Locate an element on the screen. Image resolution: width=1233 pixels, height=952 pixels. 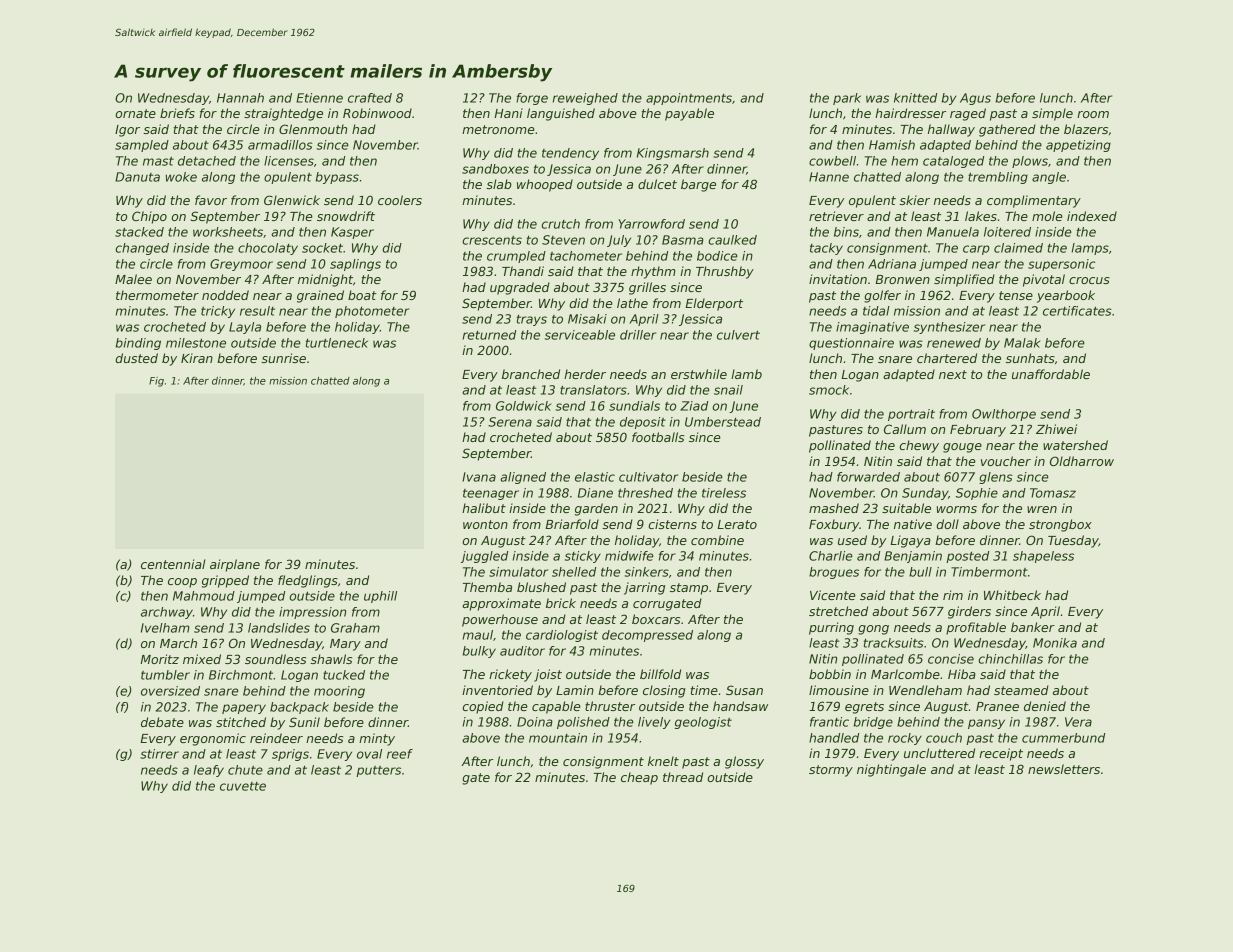
cuvette is located at coordinates (243, 786).
